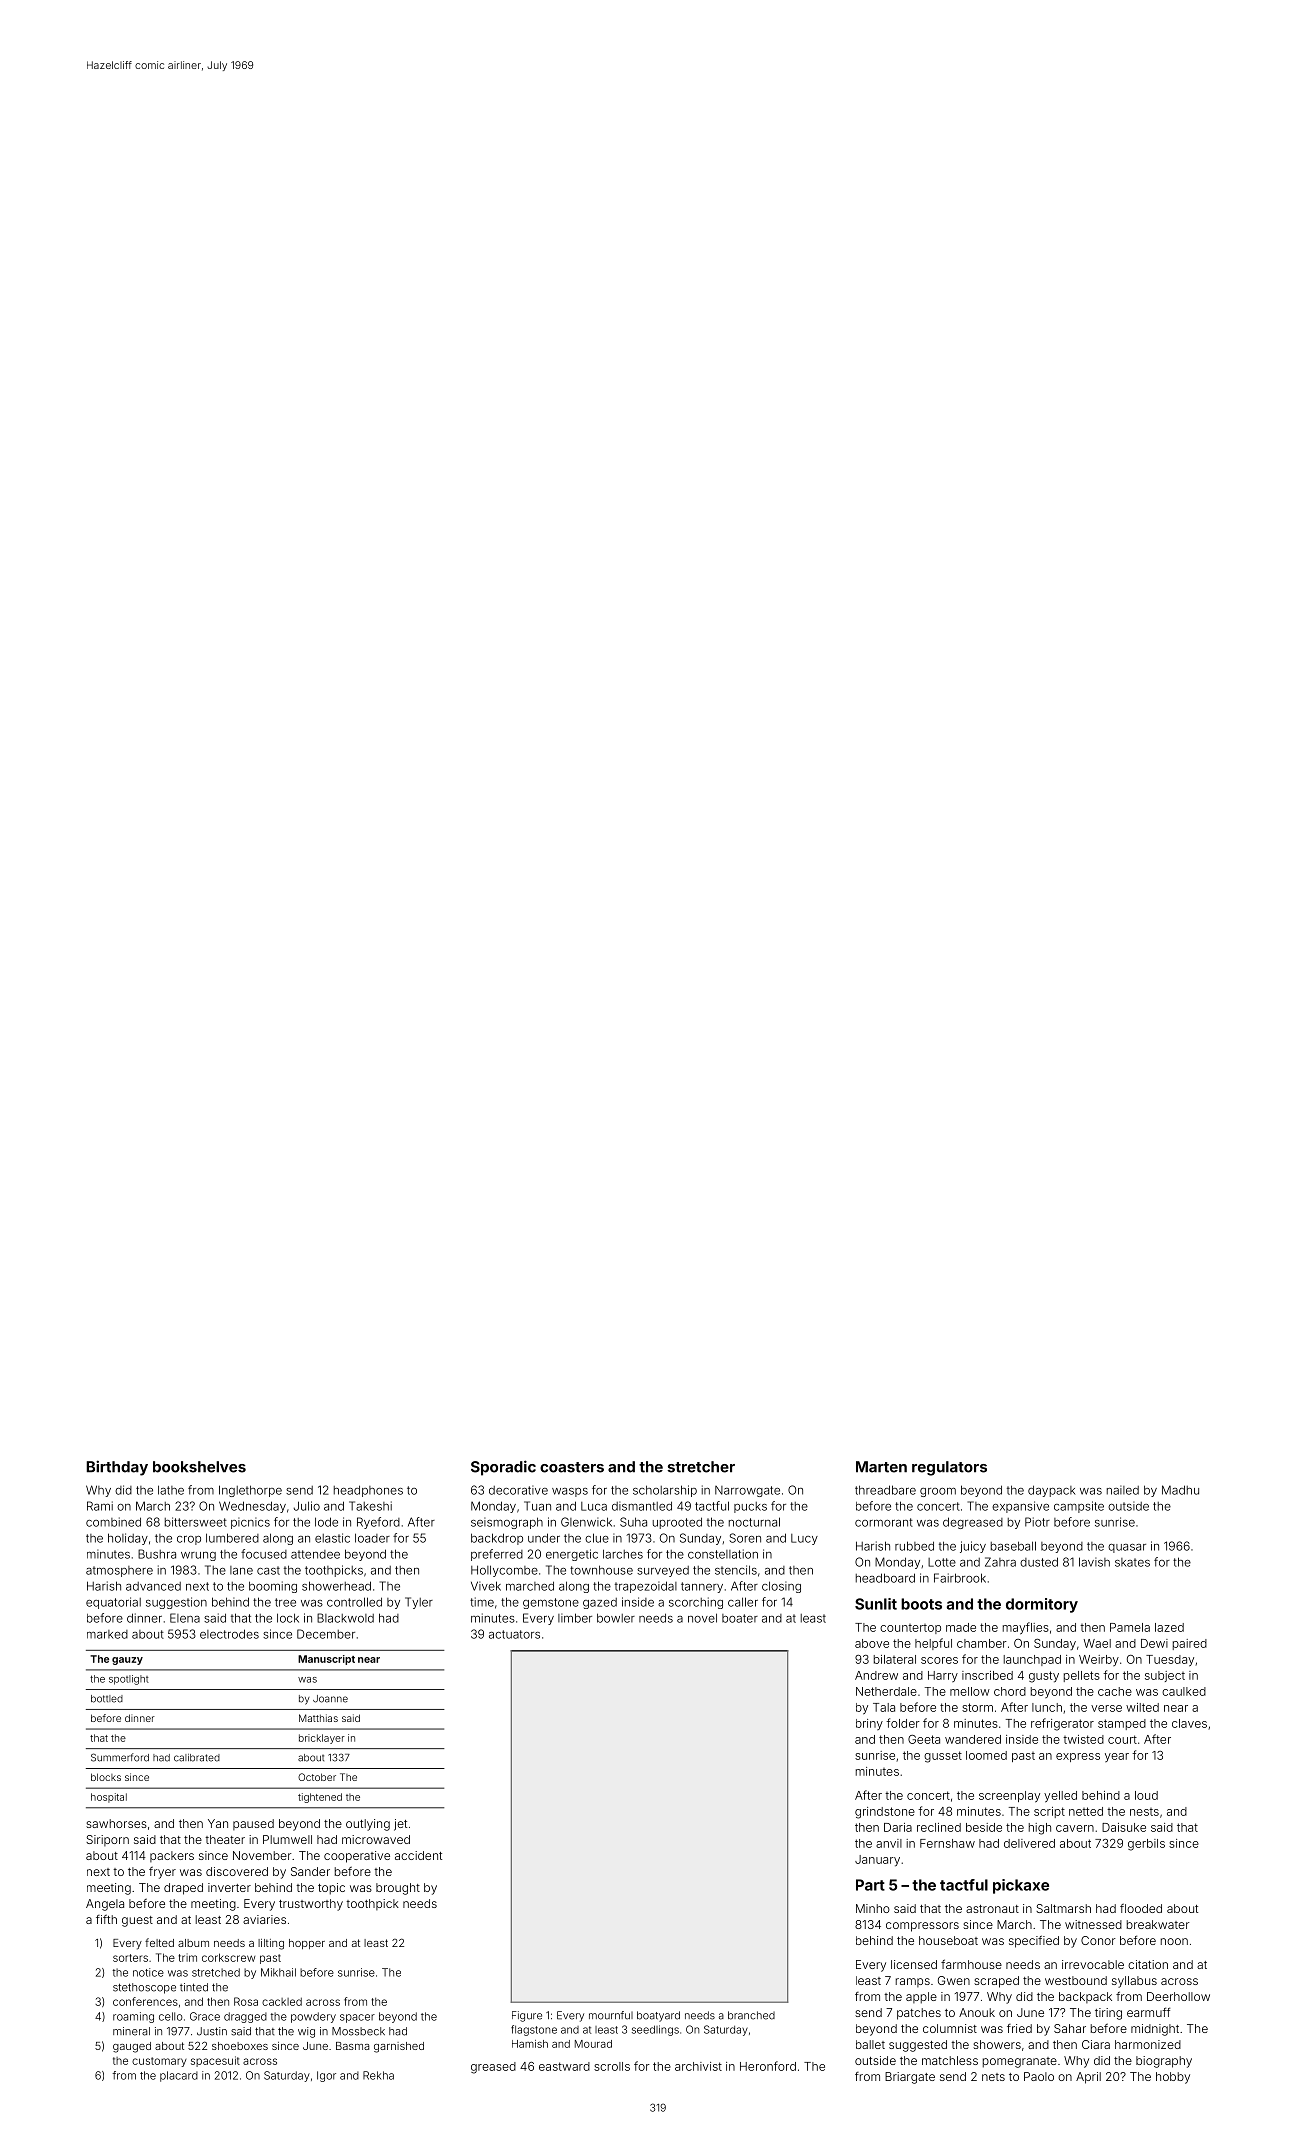 The width and height of the screenshot is (1299, 2140). Describe the element at coordinates (564, 2066) in the screenshot. I see `eastward` at that location.
